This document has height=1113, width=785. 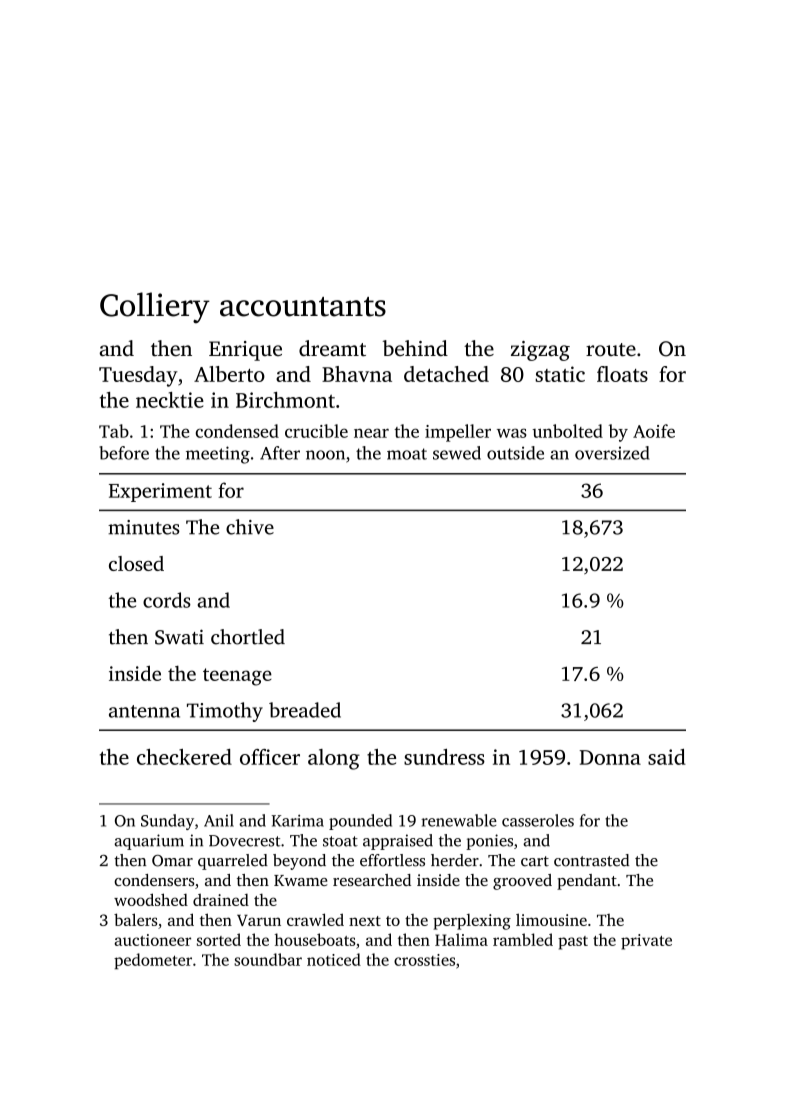 What do you see at coordinates (248, 637) in the document?
I see `chortled` at bounding box center [248, 637].
